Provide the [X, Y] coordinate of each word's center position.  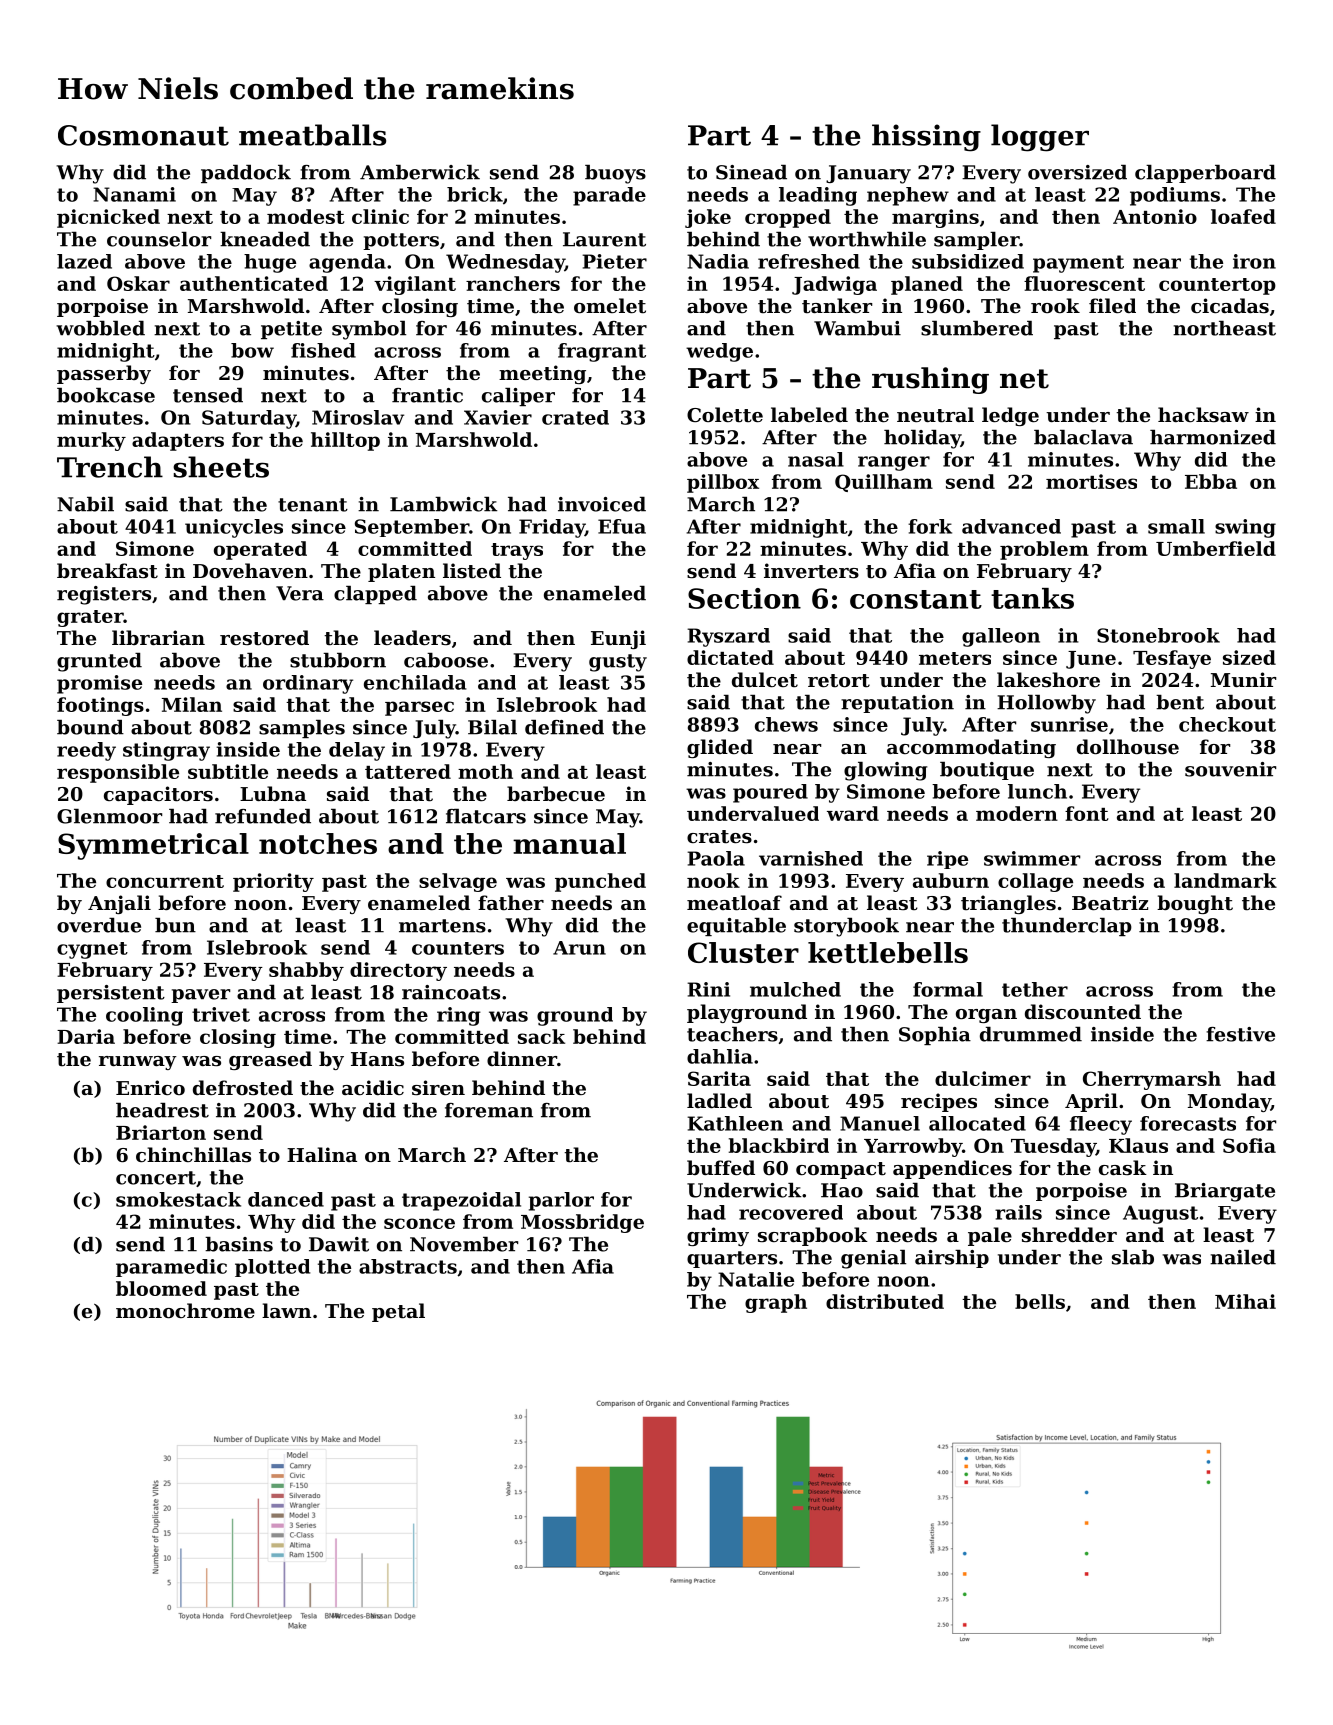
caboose [446, 660]
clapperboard [1205, 174]
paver [200, 996]
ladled [719, 1100]
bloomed [161, 1288]
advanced [1011, 526]
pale [990, 1236]
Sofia [1249, 1145]
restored [264, 637]
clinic [380, 216]
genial [873, 1259]
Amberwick [420, 172]
